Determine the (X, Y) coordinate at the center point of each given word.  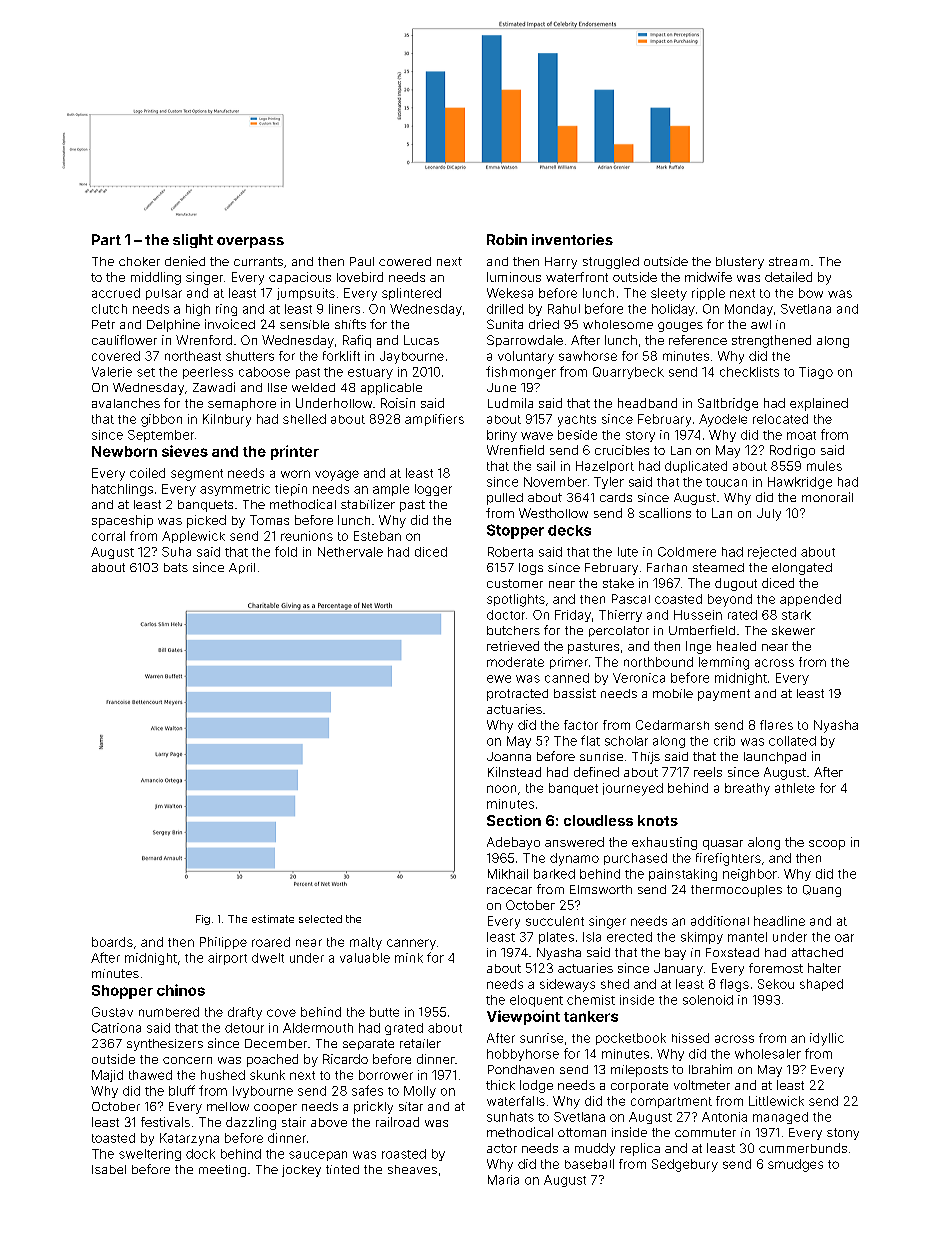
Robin (507, 239)
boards (112, 942)
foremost (776, 968)
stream (789, 261)
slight (193, 241)
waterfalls (516, 1101)
